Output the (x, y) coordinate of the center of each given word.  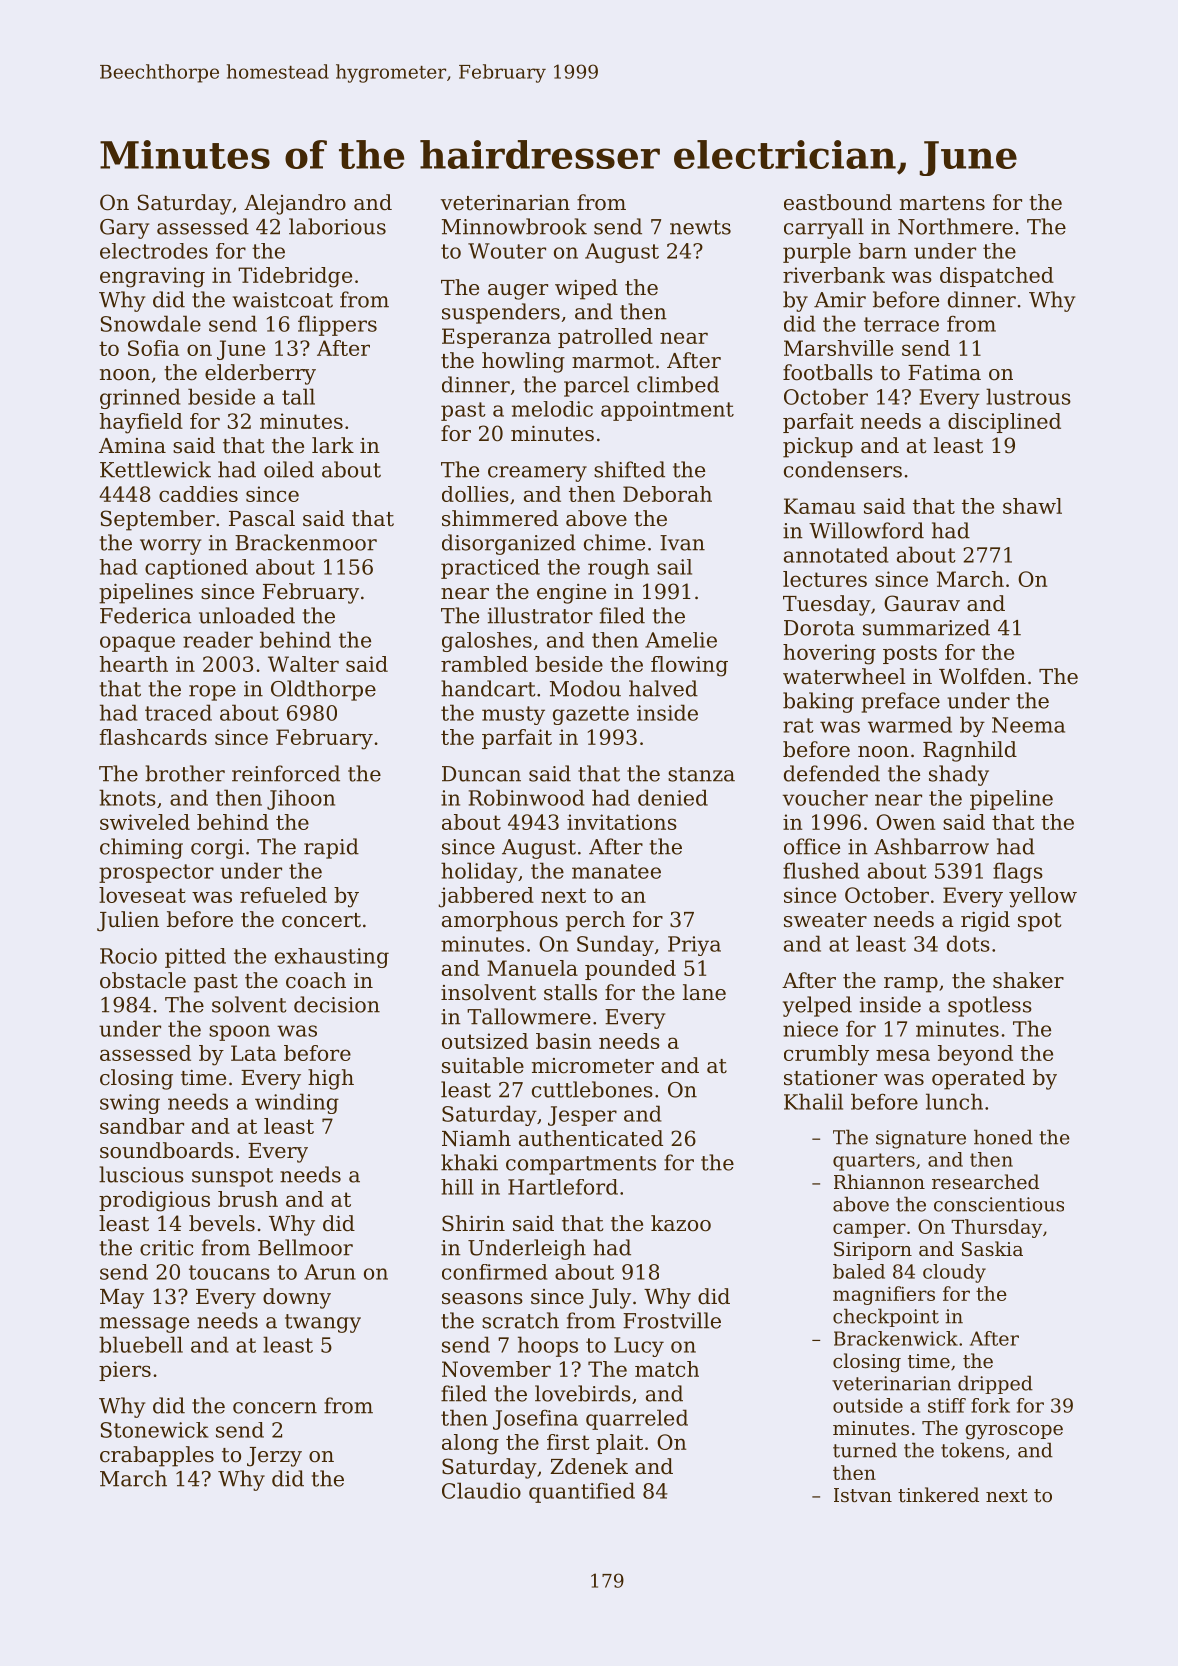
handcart (488, 688)
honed (1003, 1137)
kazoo (681, 1223)
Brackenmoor (306, 542)
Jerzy (274, 1457)
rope (212, 693)
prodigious (154, 1201)
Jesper (582, 1116)
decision (337, 1004)
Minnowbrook (514, 226)
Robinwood (527, 797)
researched (985, 1181)
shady (959, 775)
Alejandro (295, 204)
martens (942, 203)
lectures (825, 579)
